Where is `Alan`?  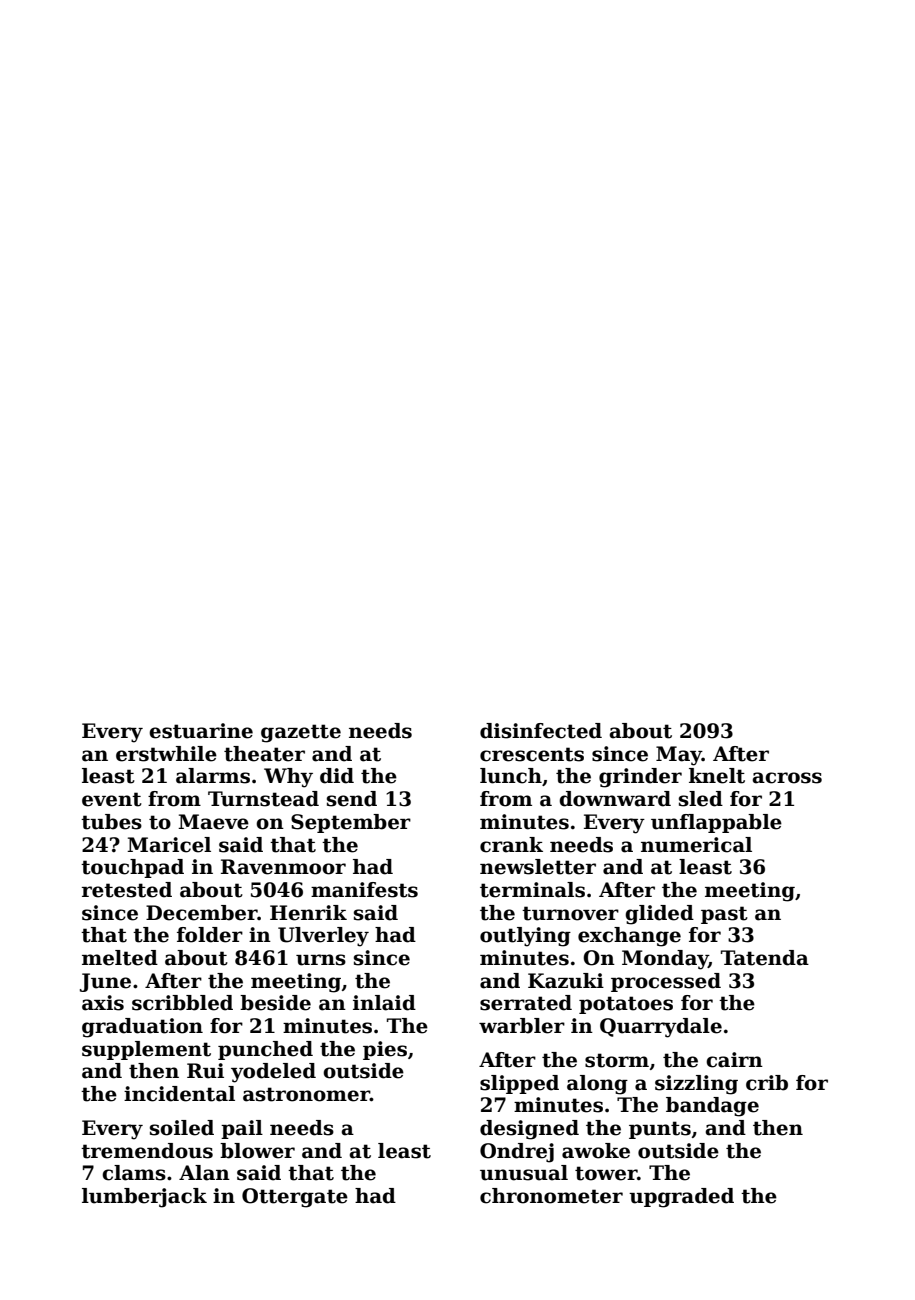
Alan is located at coordinates (204, 1173).
